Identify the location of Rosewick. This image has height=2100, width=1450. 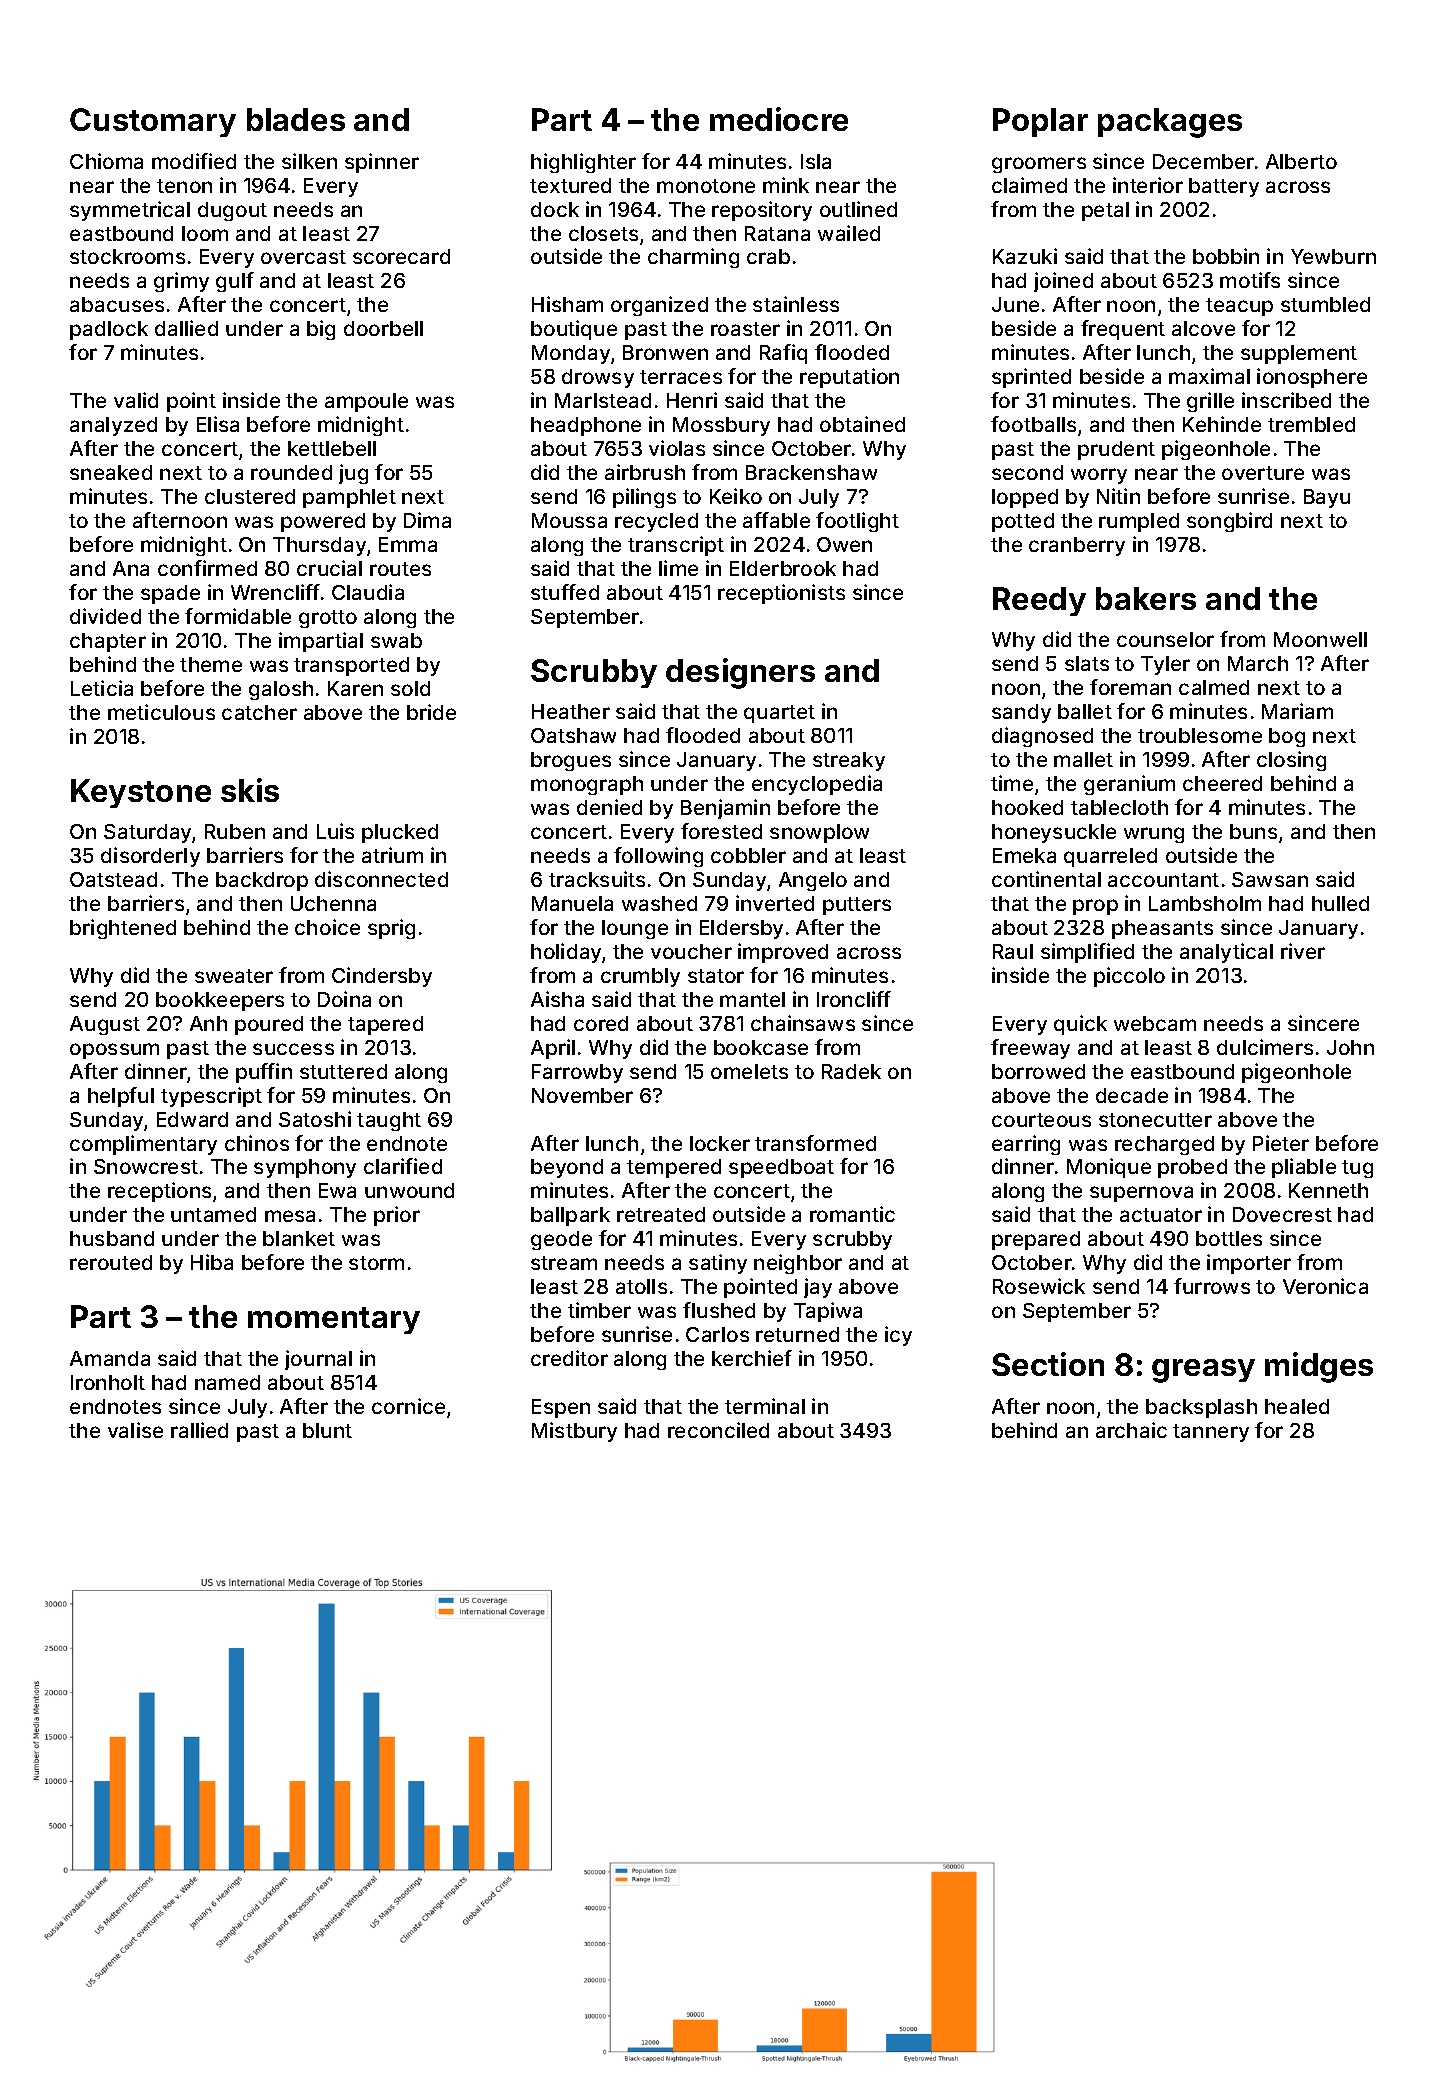
(1039, 1286).
